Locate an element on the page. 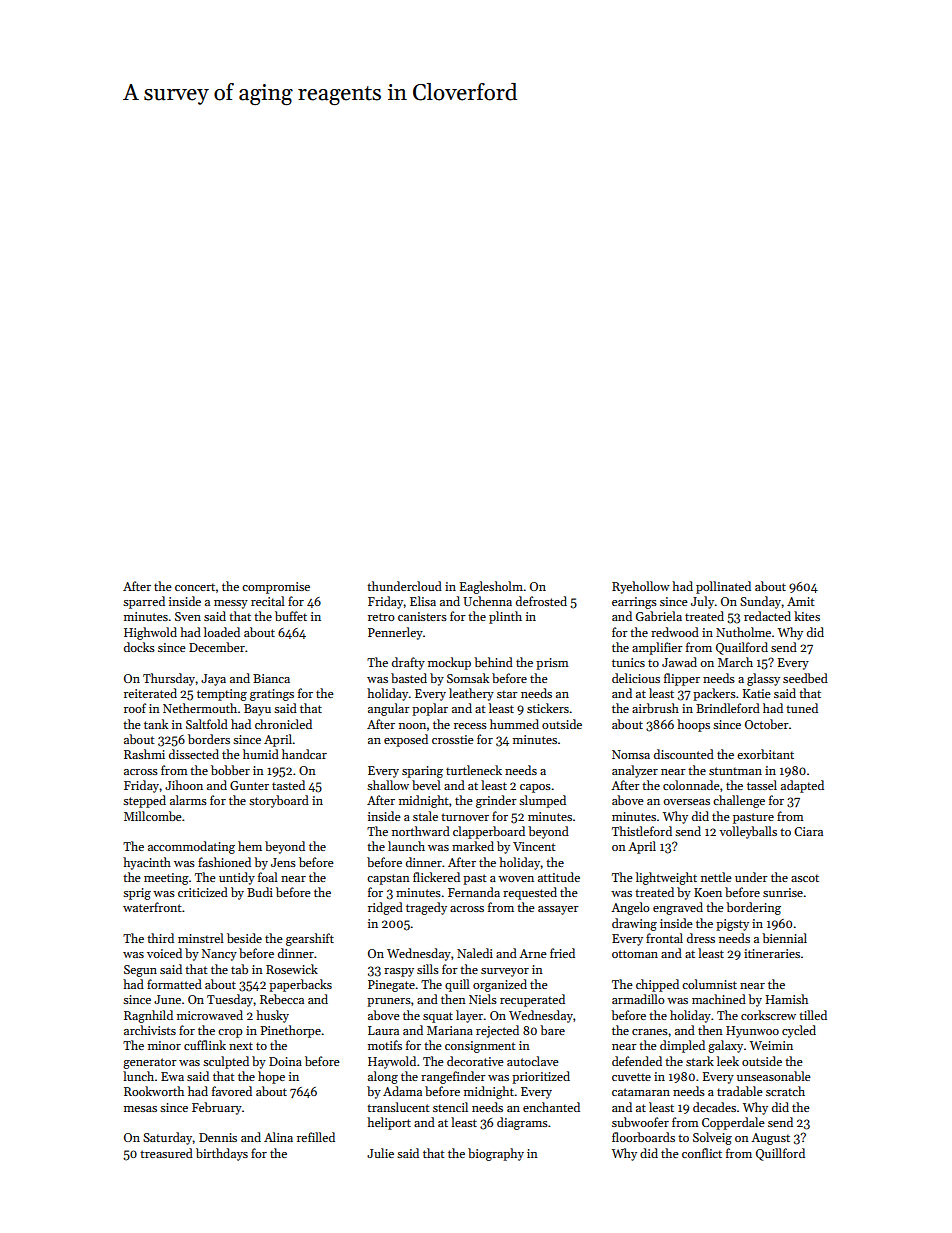 The width and height of the page is (952, 1233). August is located at coordinates (770, 1139).
